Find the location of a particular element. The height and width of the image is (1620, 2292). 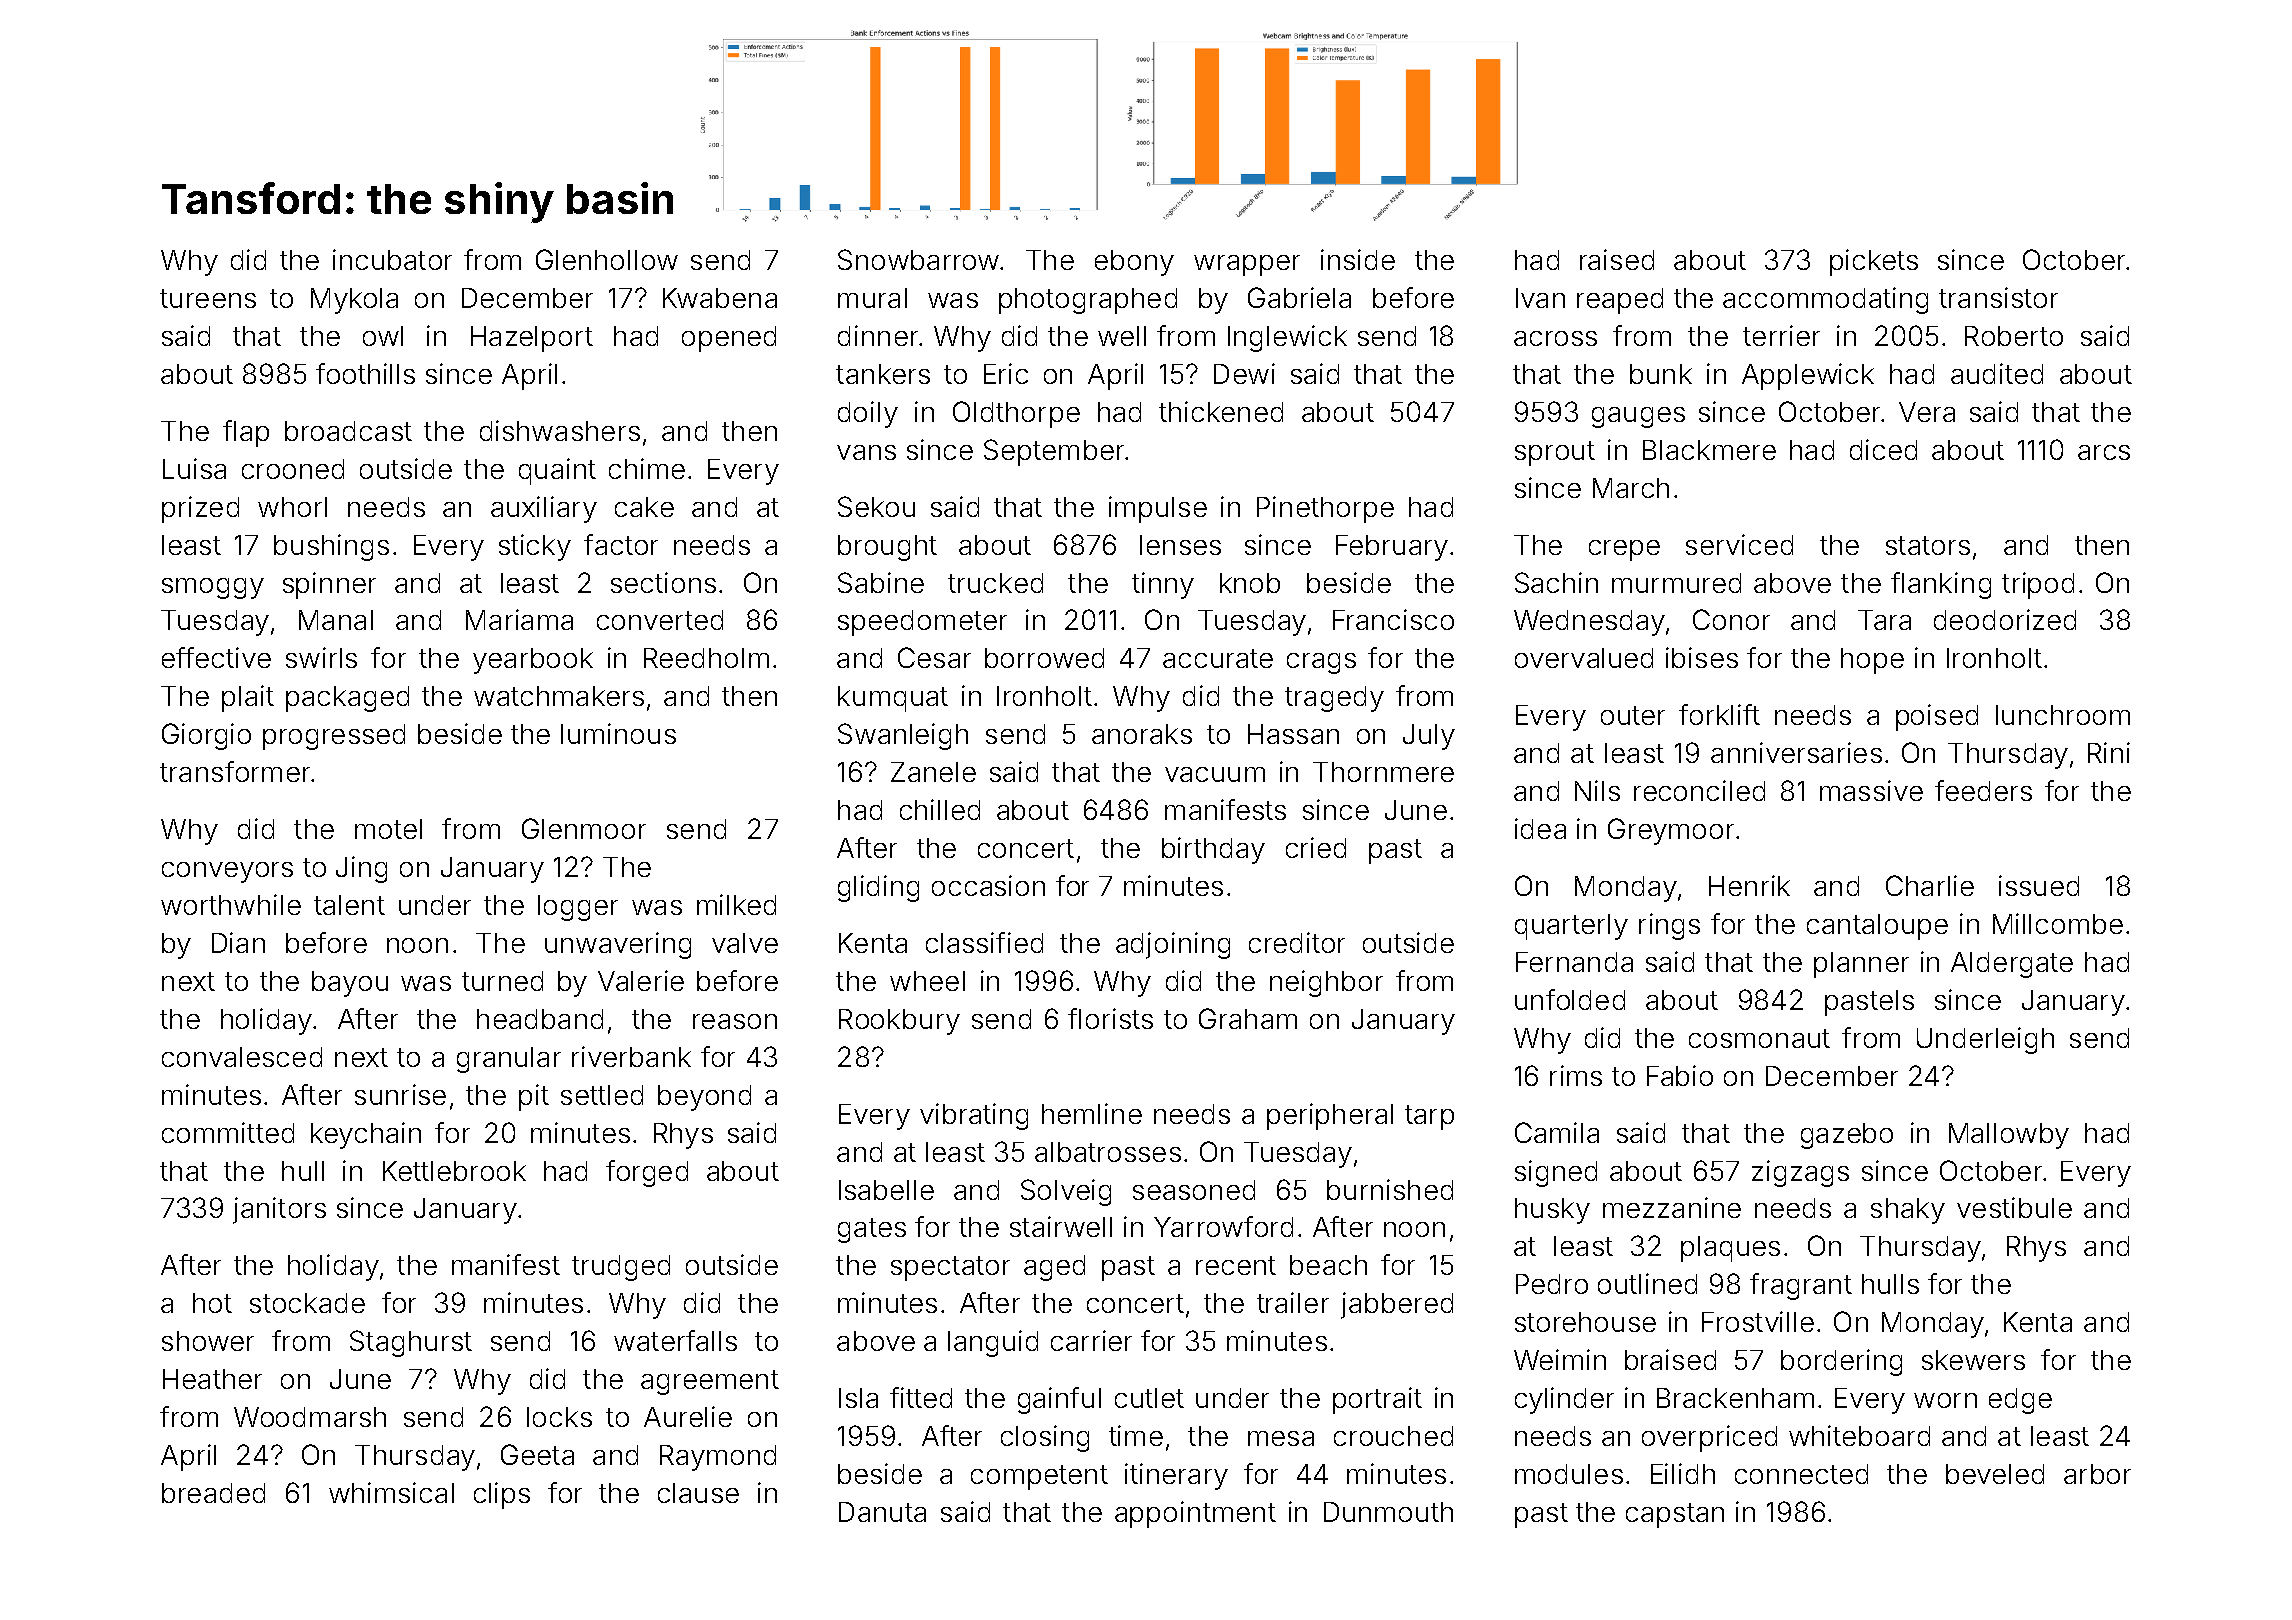

Francisco is located at coordinates (1393, 619).
